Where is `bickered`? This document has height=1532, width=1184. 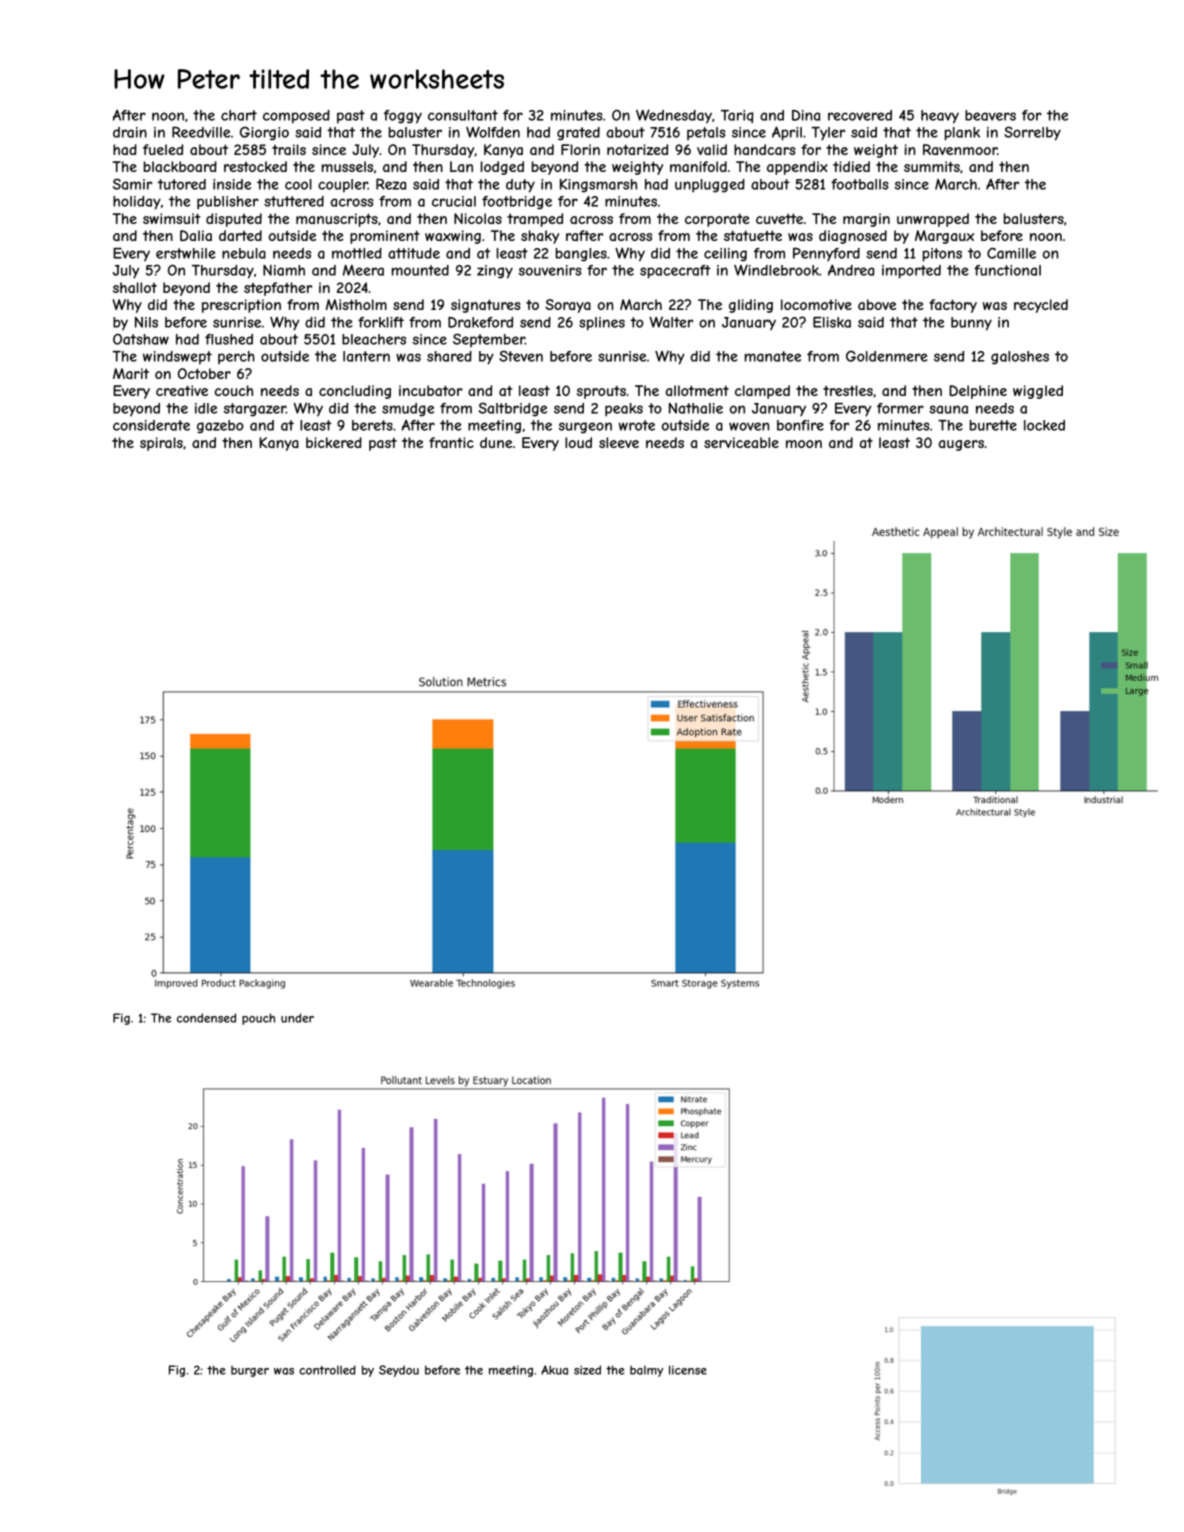 bickered is located at coordinates (334, 442).
